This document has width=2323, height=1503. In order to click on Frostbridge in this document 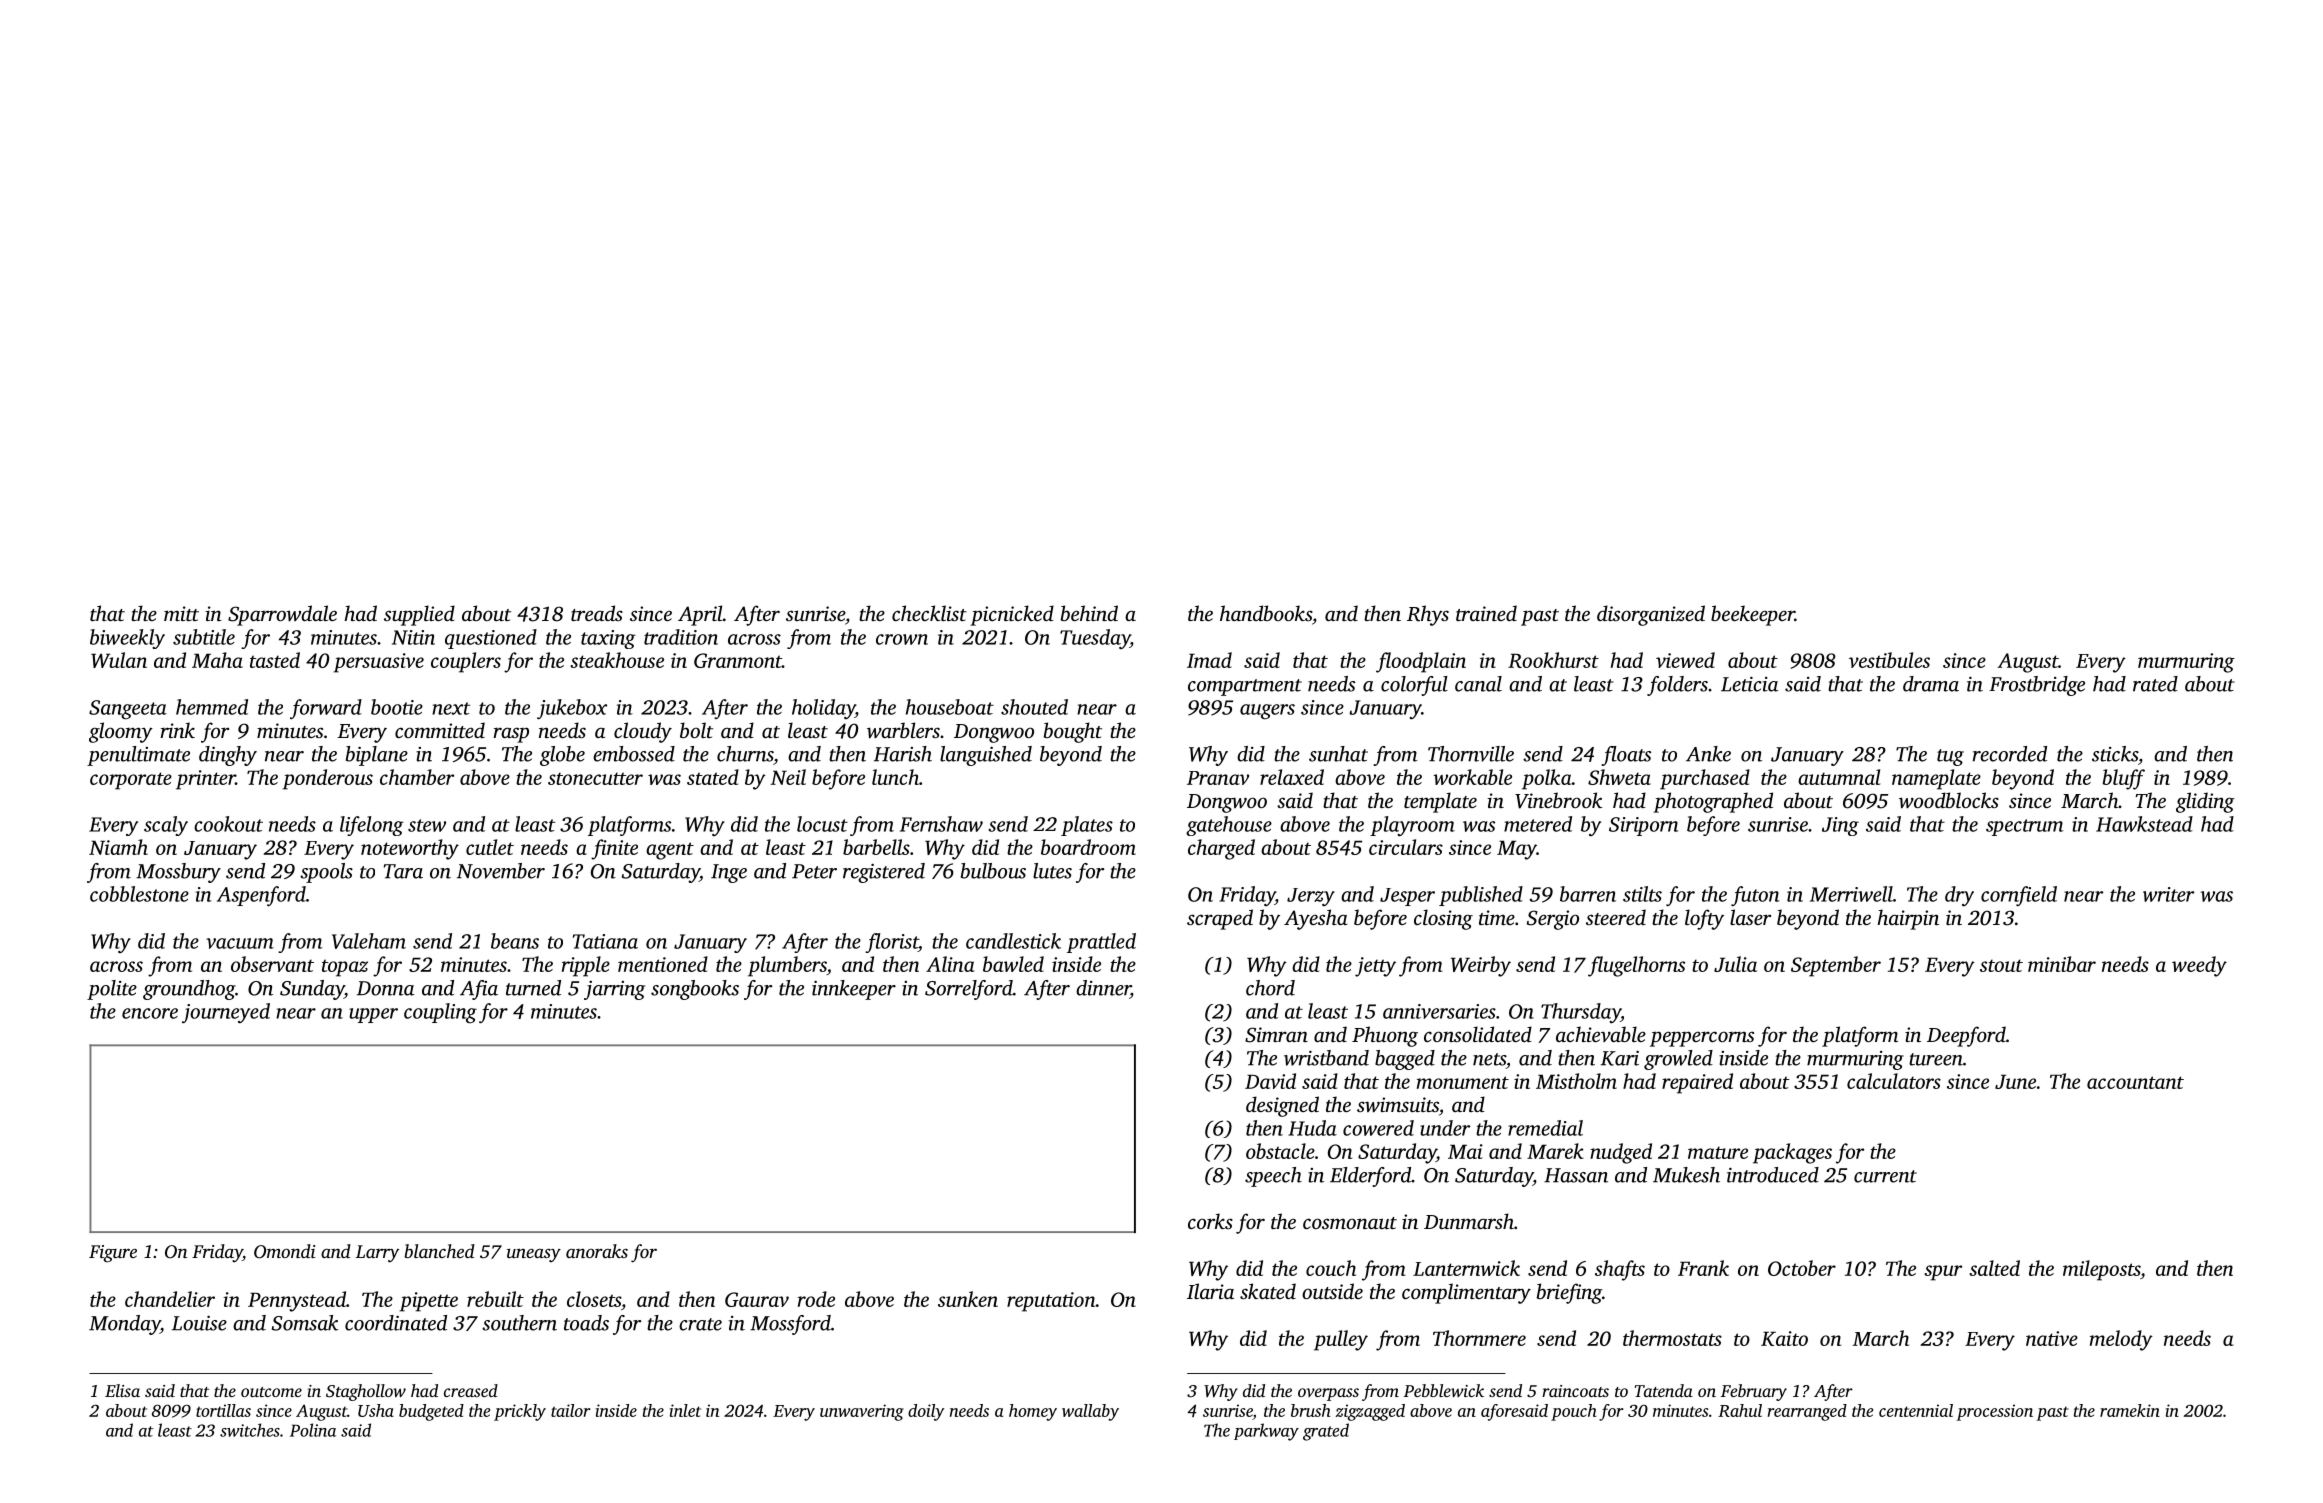, I will do `click(2037, 686)`.
